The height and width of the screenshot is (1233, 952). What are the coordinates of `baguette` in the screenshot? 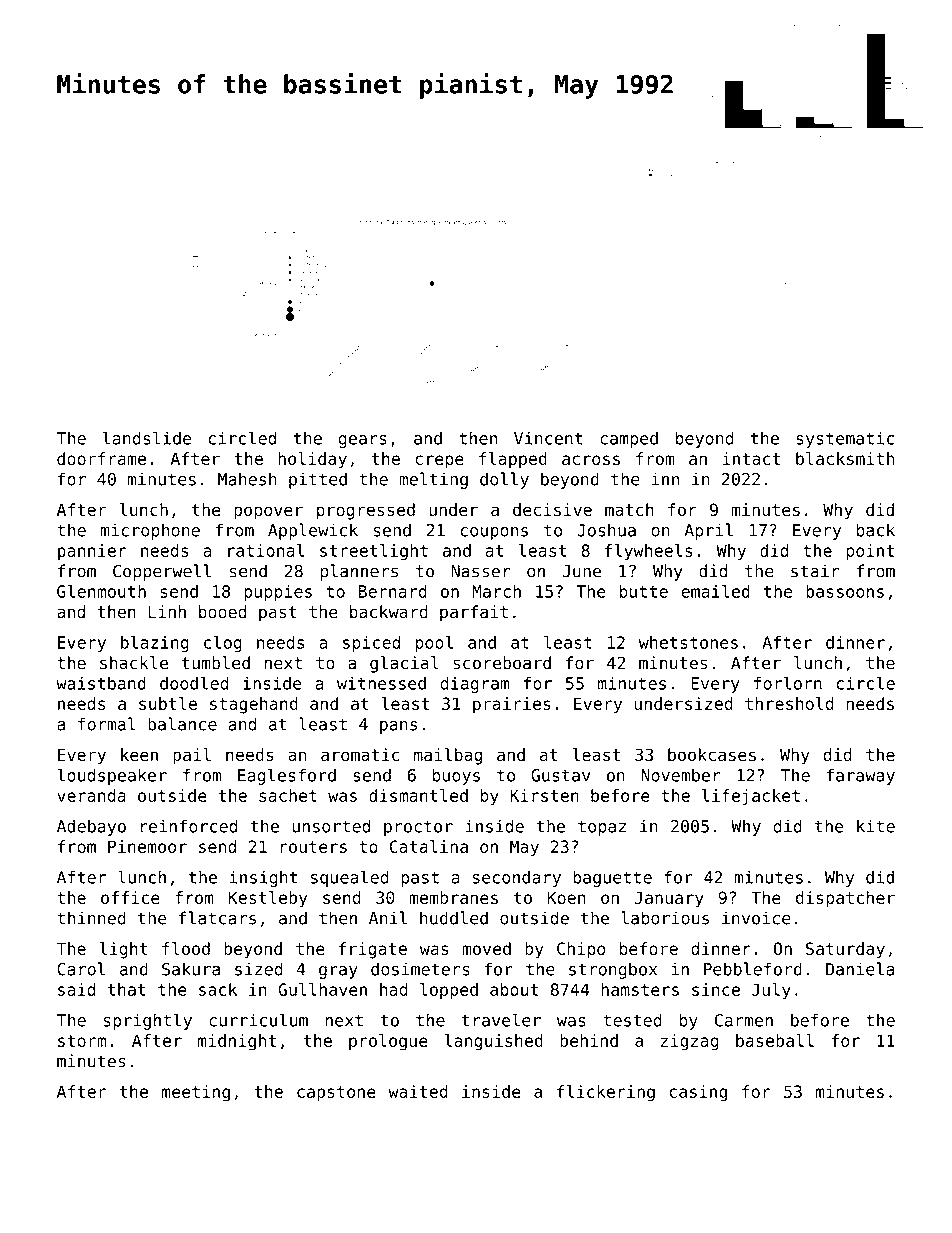 It's located at (612, 878).
